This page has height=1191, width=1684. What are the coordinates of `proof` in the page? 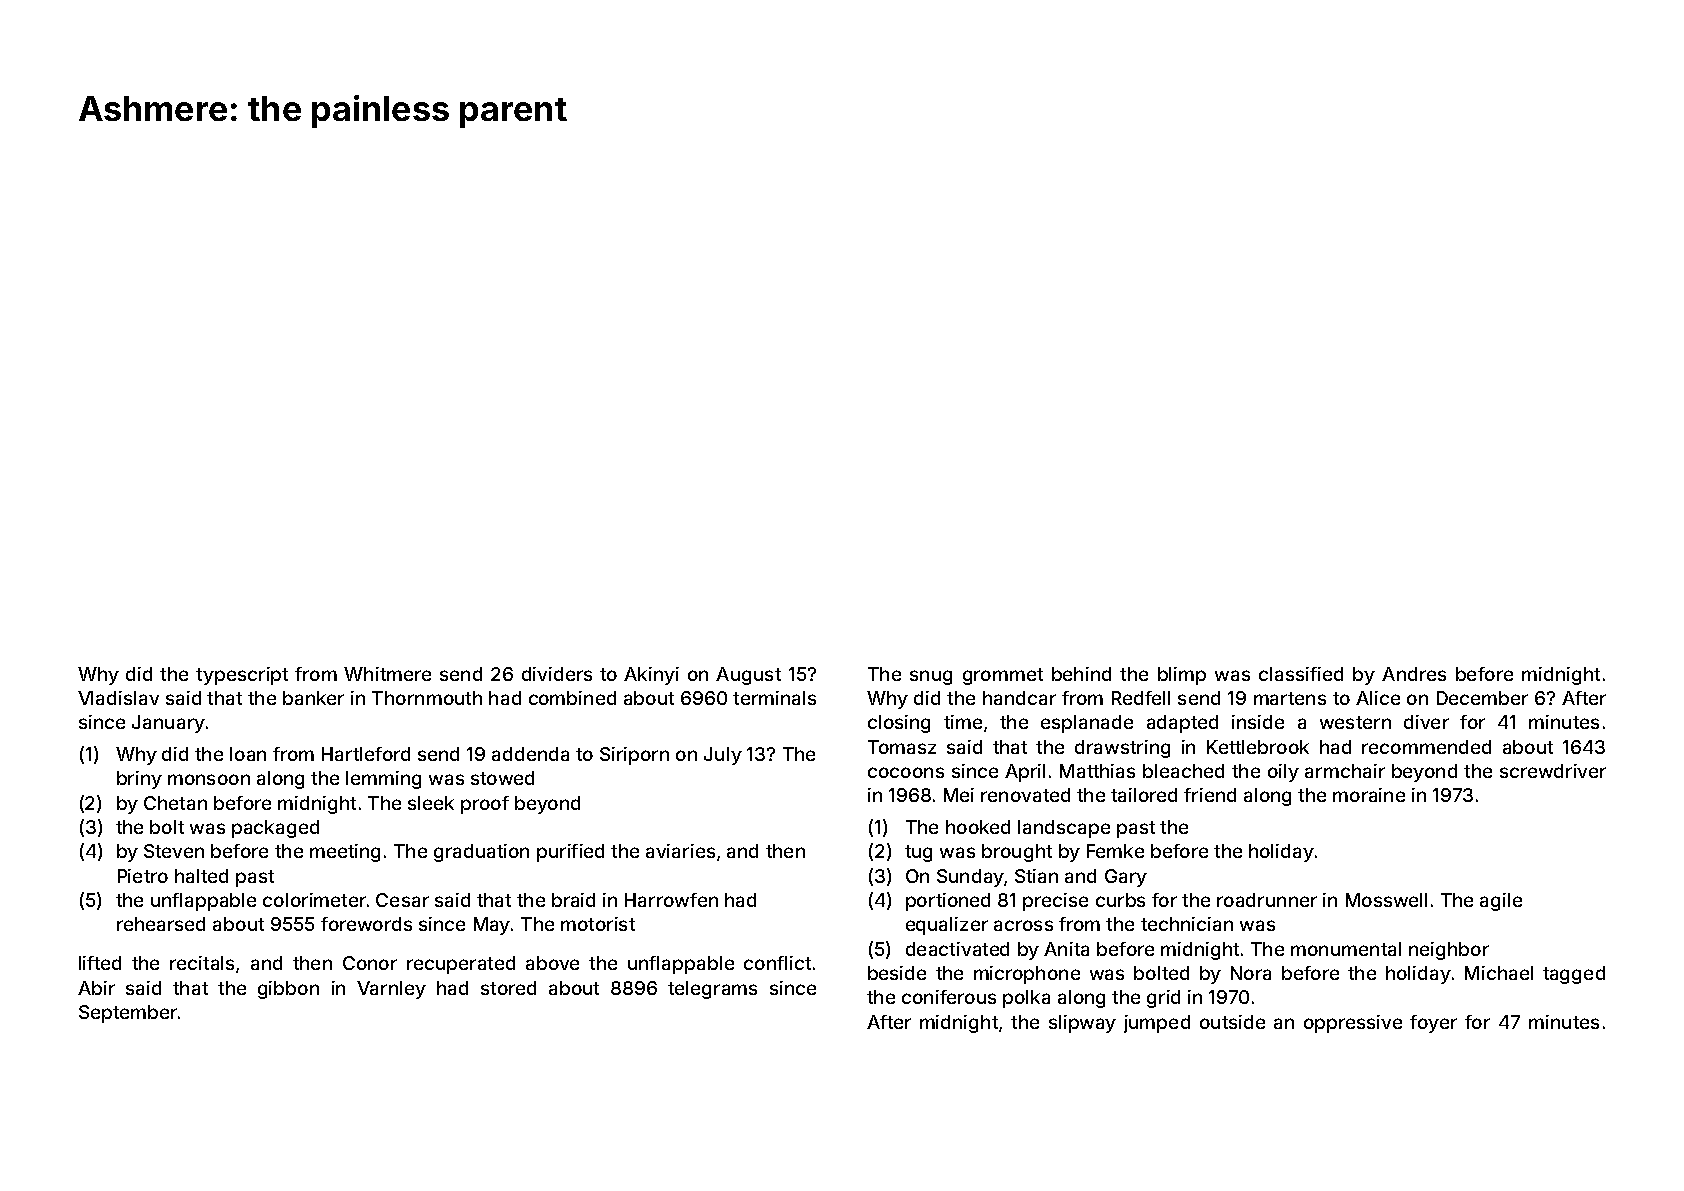 It's located at (485, 805).
